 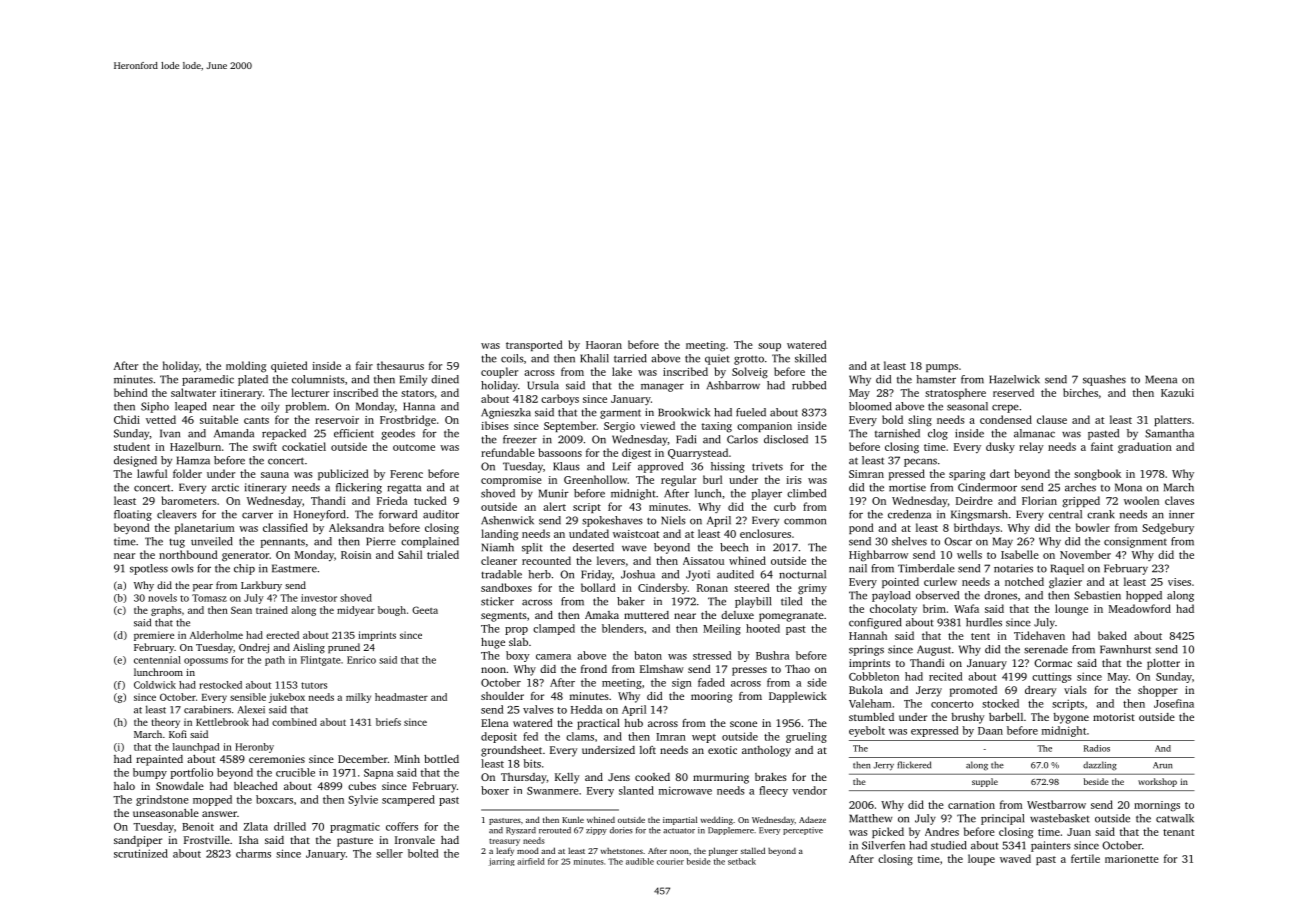 I want to click on Meiling, so click(x=722, y=629).
